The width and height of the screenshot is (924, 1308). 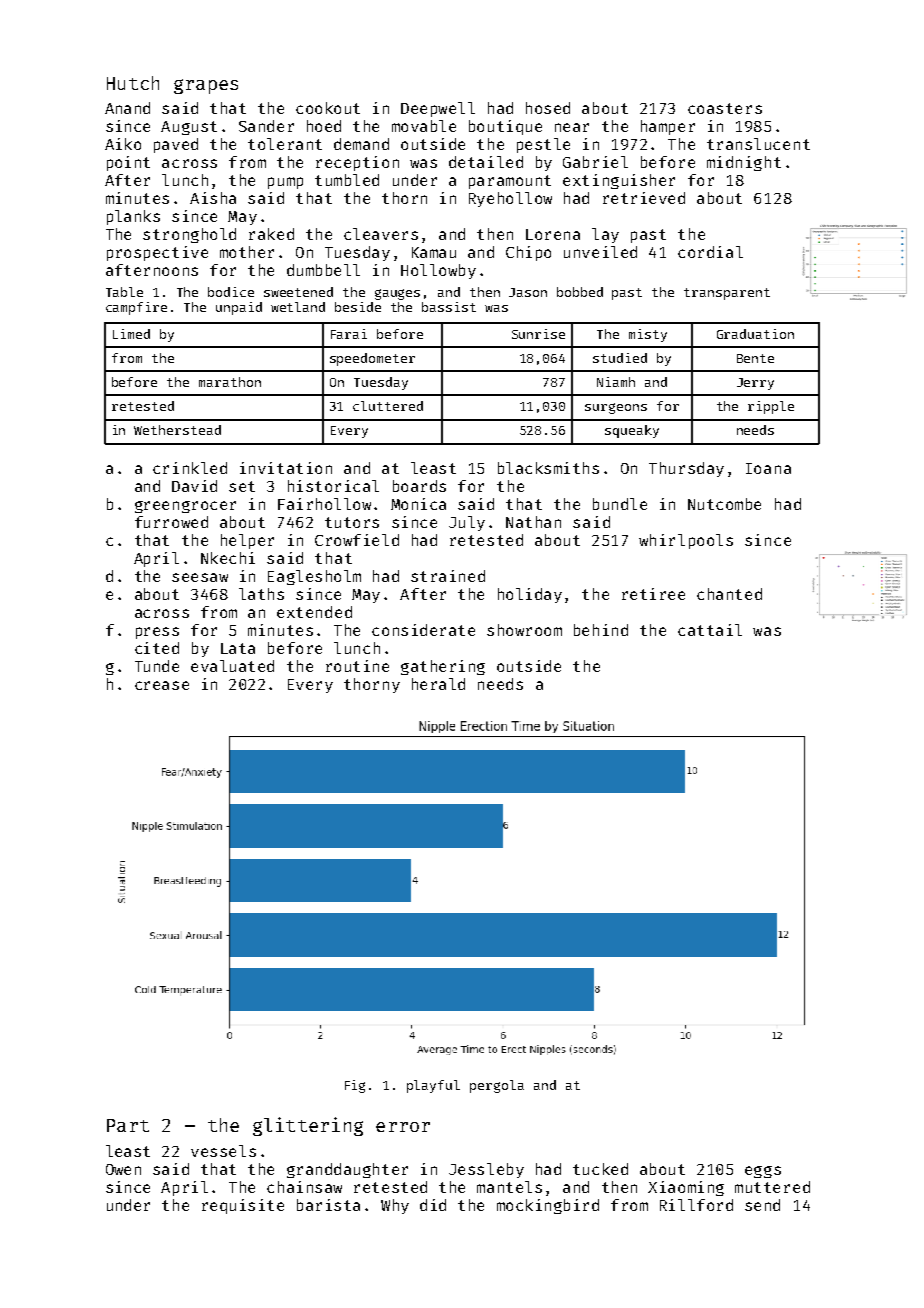 What do you see at coordinates (725, 108) in the screenshot?
I see `coasters` at bounding box center [725, 108].
